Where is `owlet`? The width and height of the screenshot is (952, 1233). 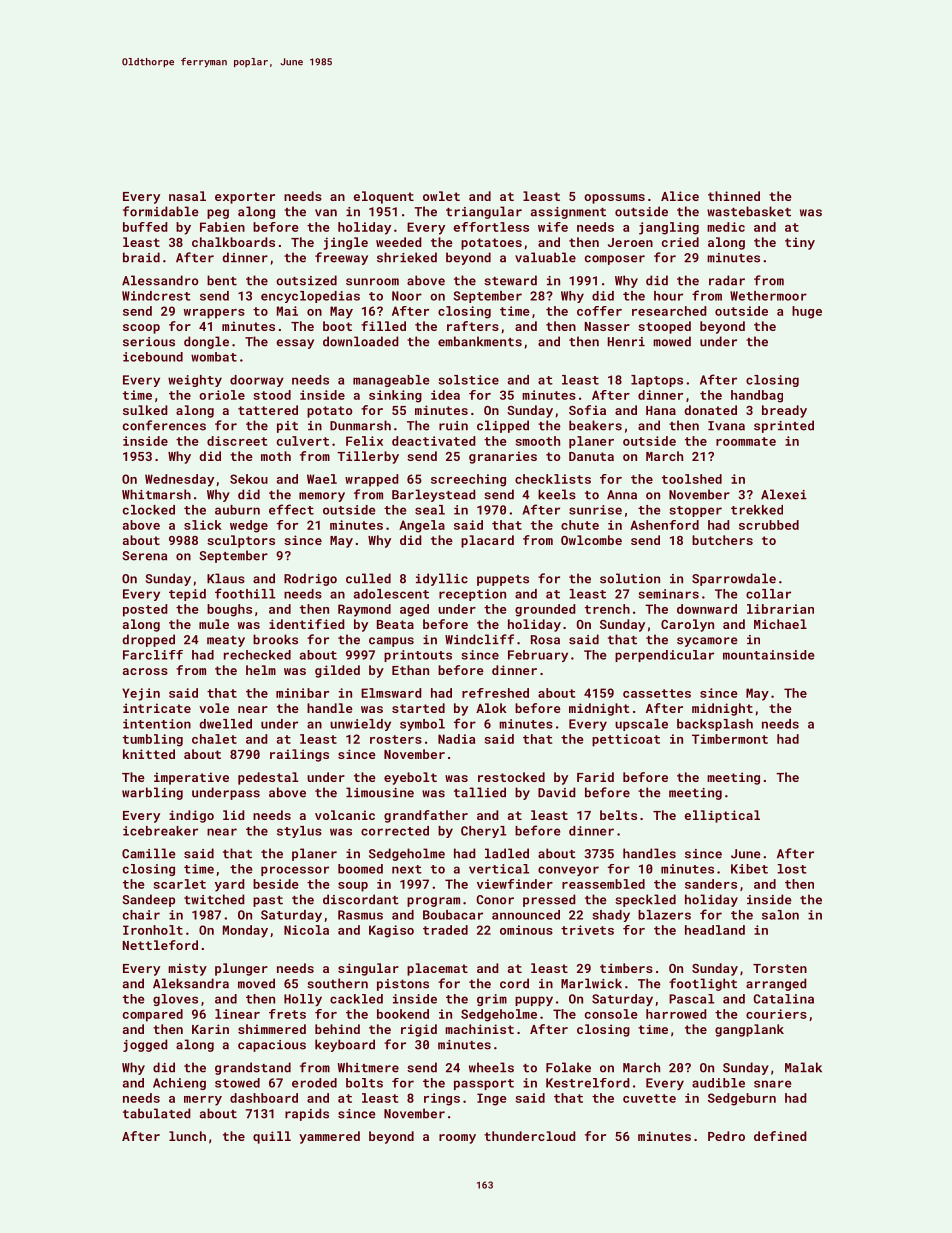 owlet is located at coordinates (441, 196).
